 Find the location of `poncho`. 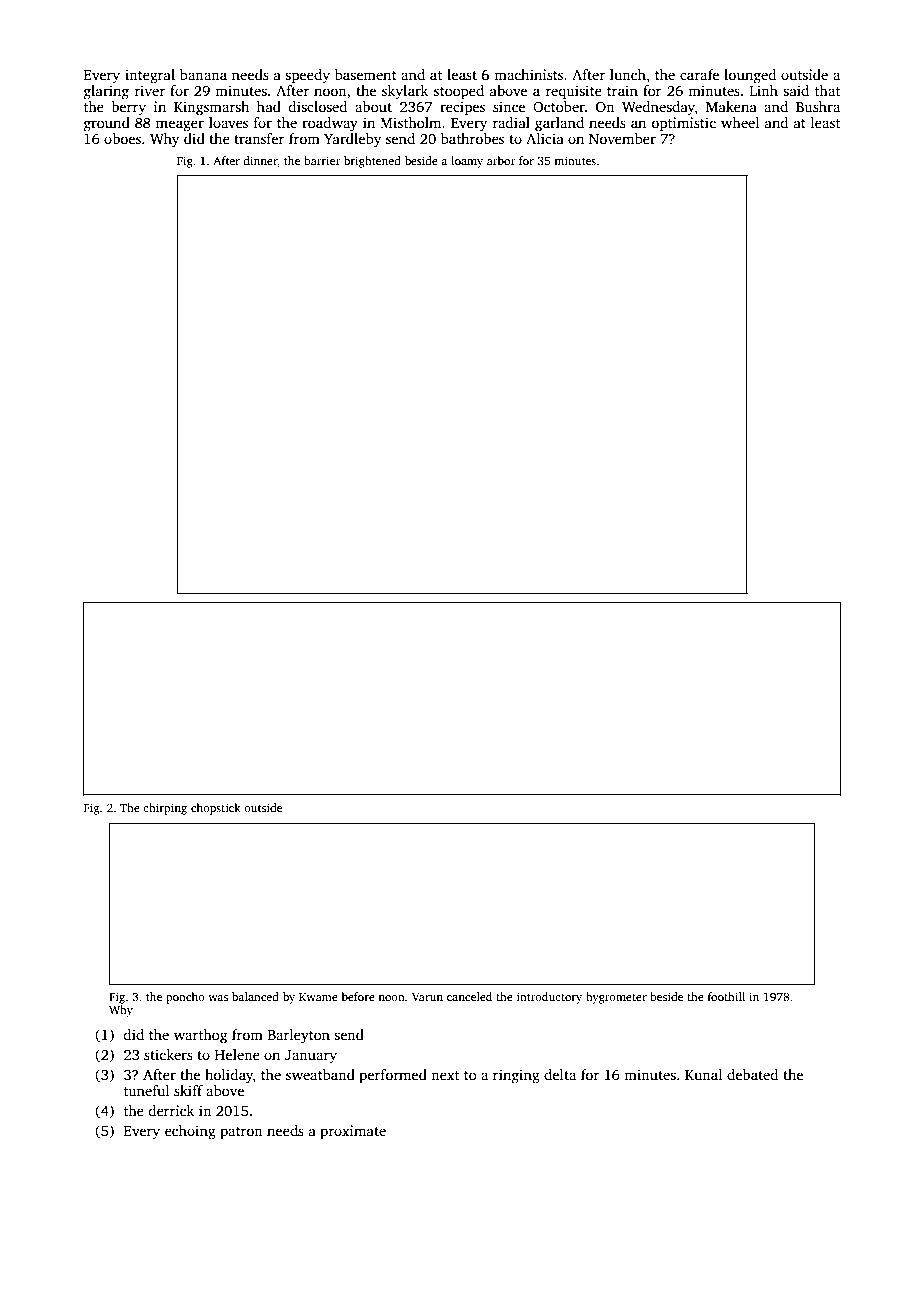

poncho is located at coordinates (185, 998).
